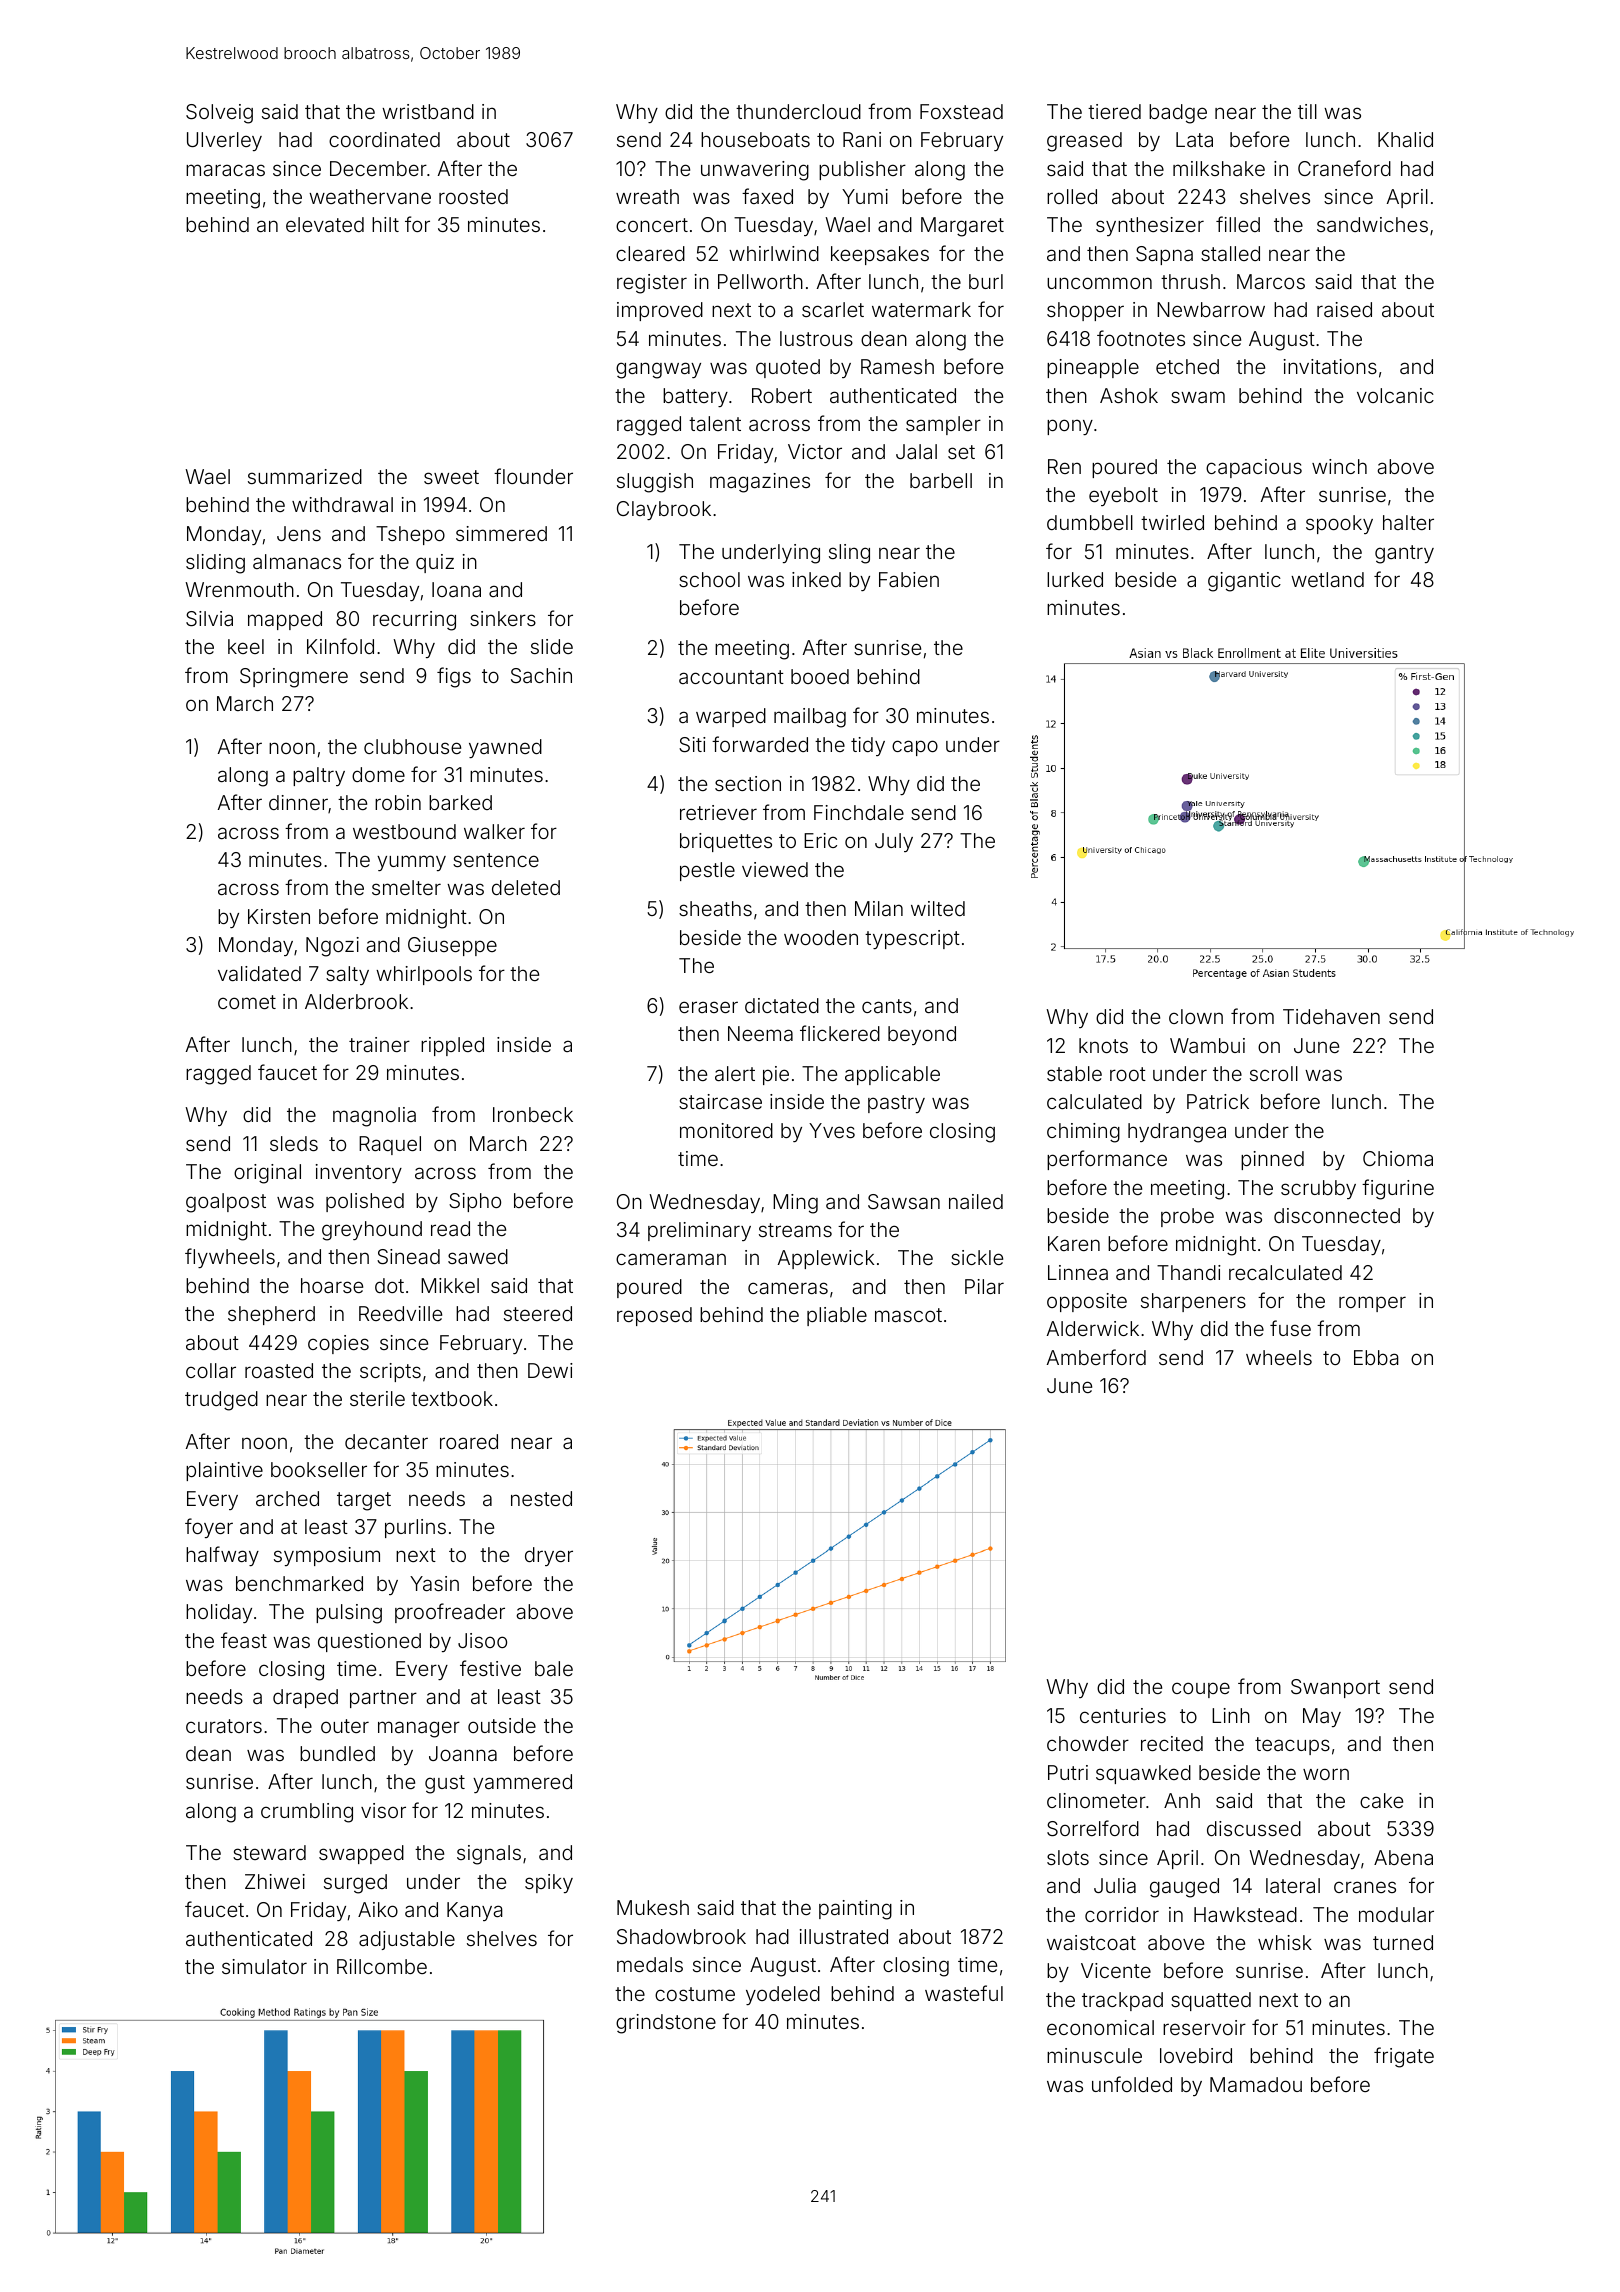 Image resolution: width=1620 pixels, height=2292 pixels. Describe the element at coordinates (976, 1201) in the document. I see `nailed` at that location.
